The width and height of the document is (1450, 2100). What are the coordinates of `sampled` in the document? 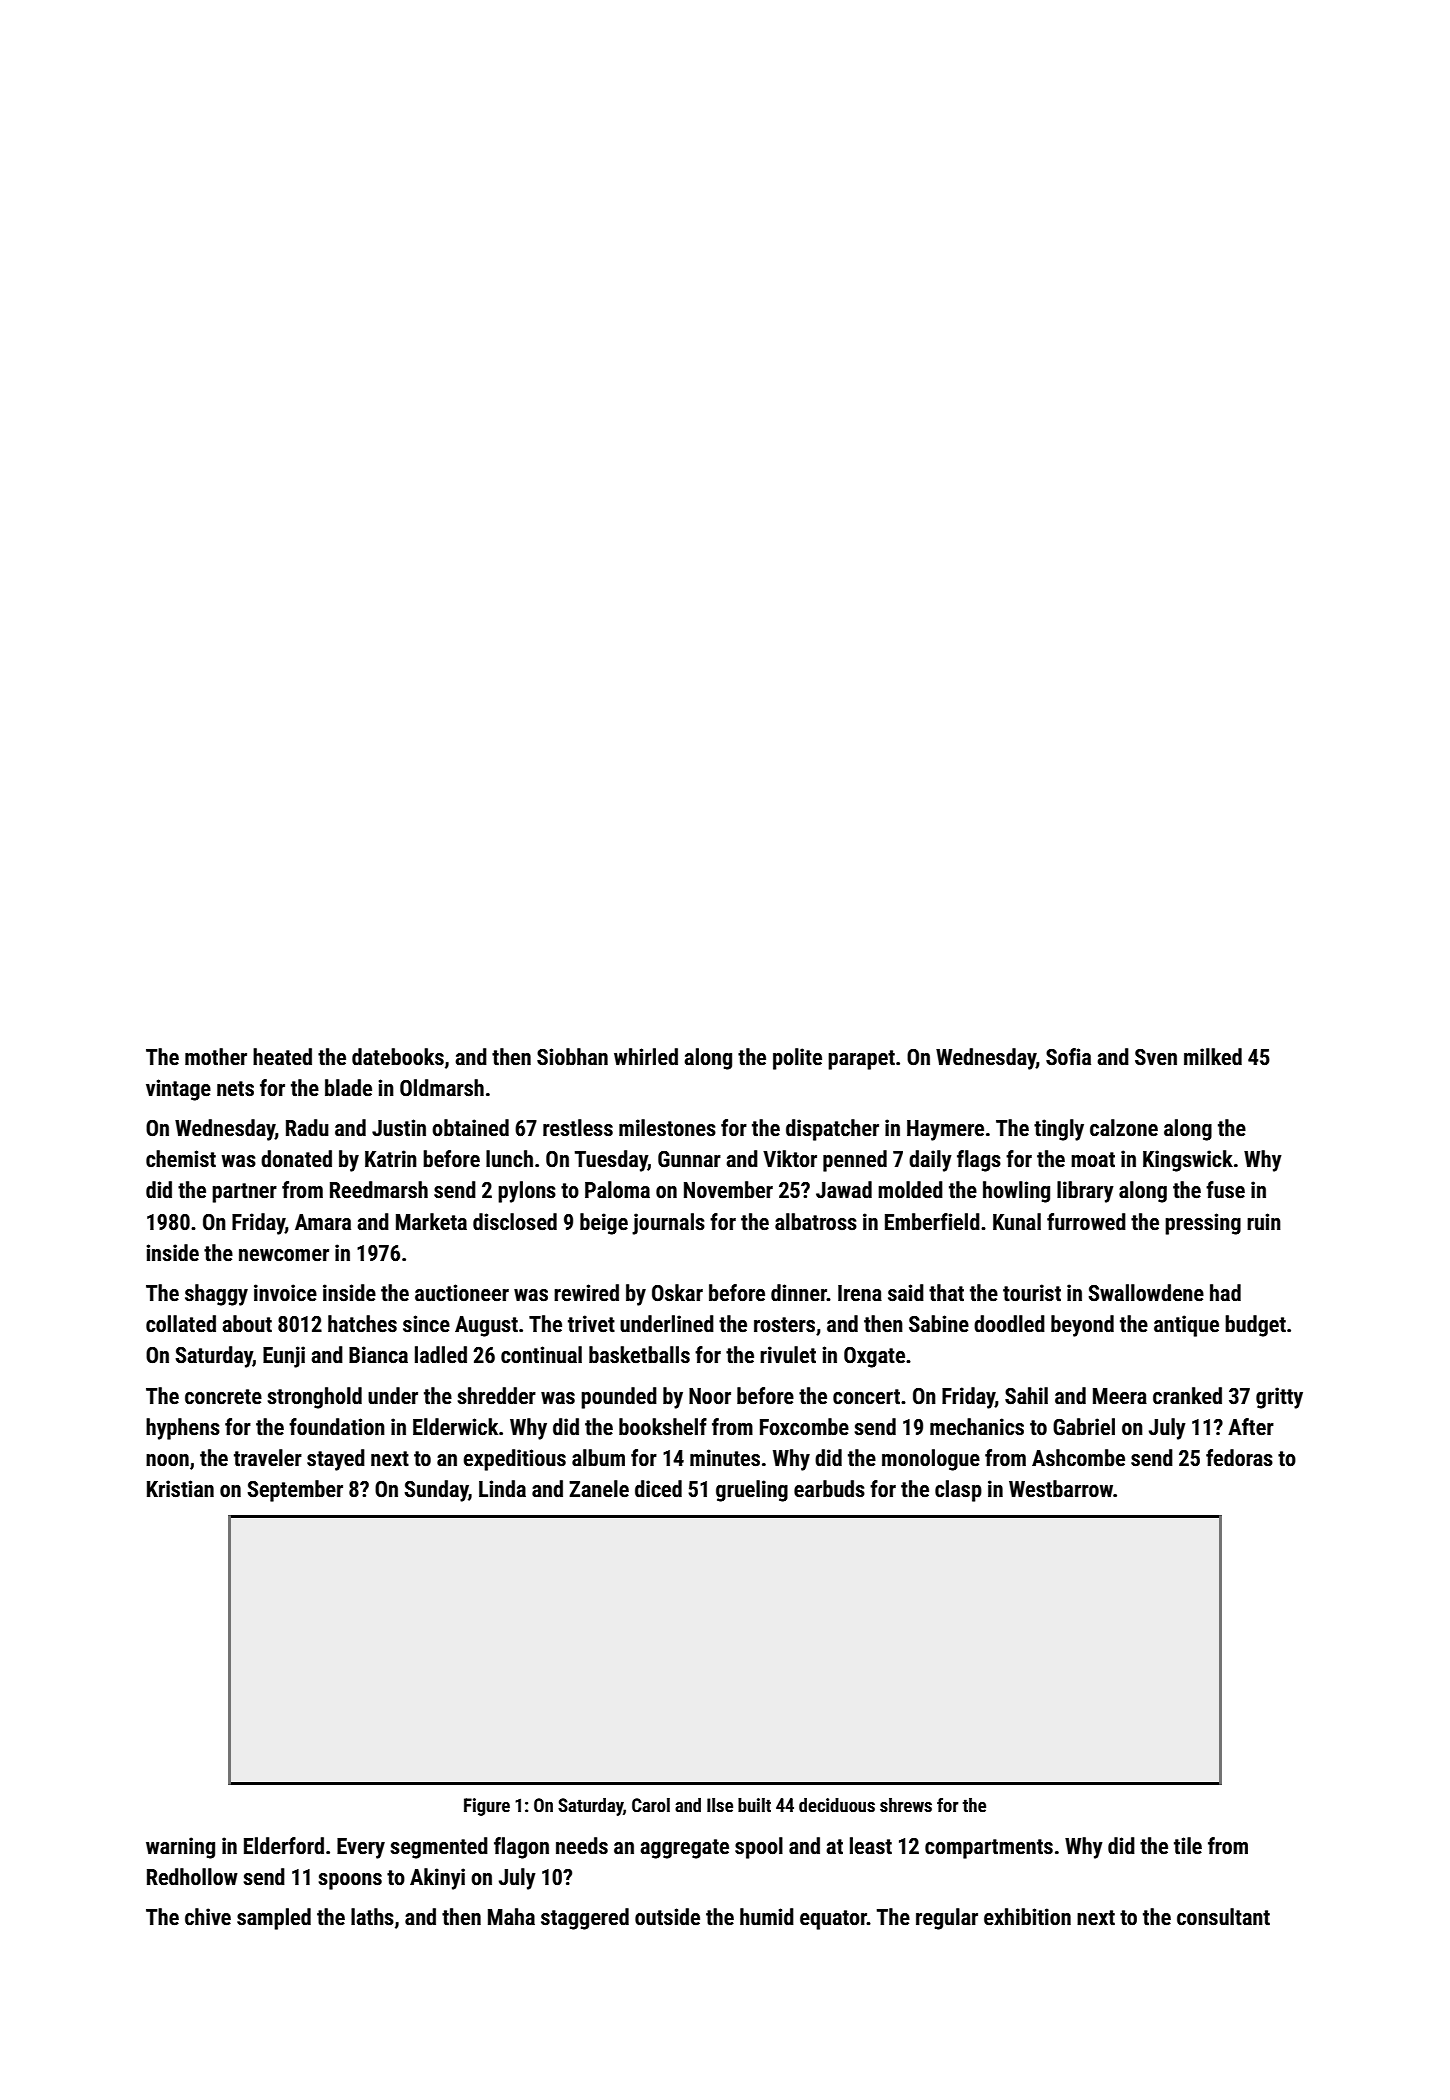 It's located at (274, 1919).
